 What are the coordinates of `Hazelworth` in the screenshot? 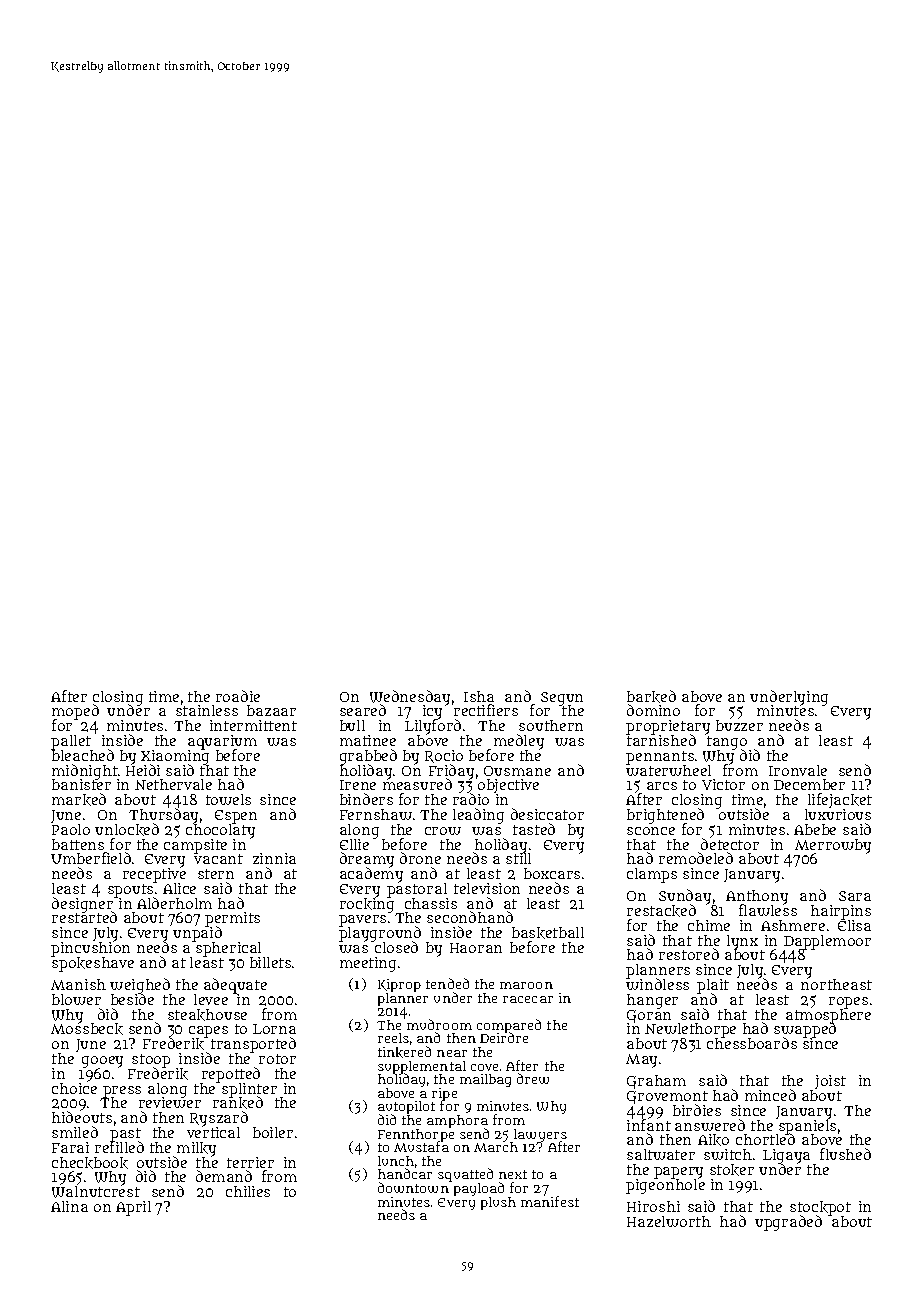 It's located at (669, 1221).
